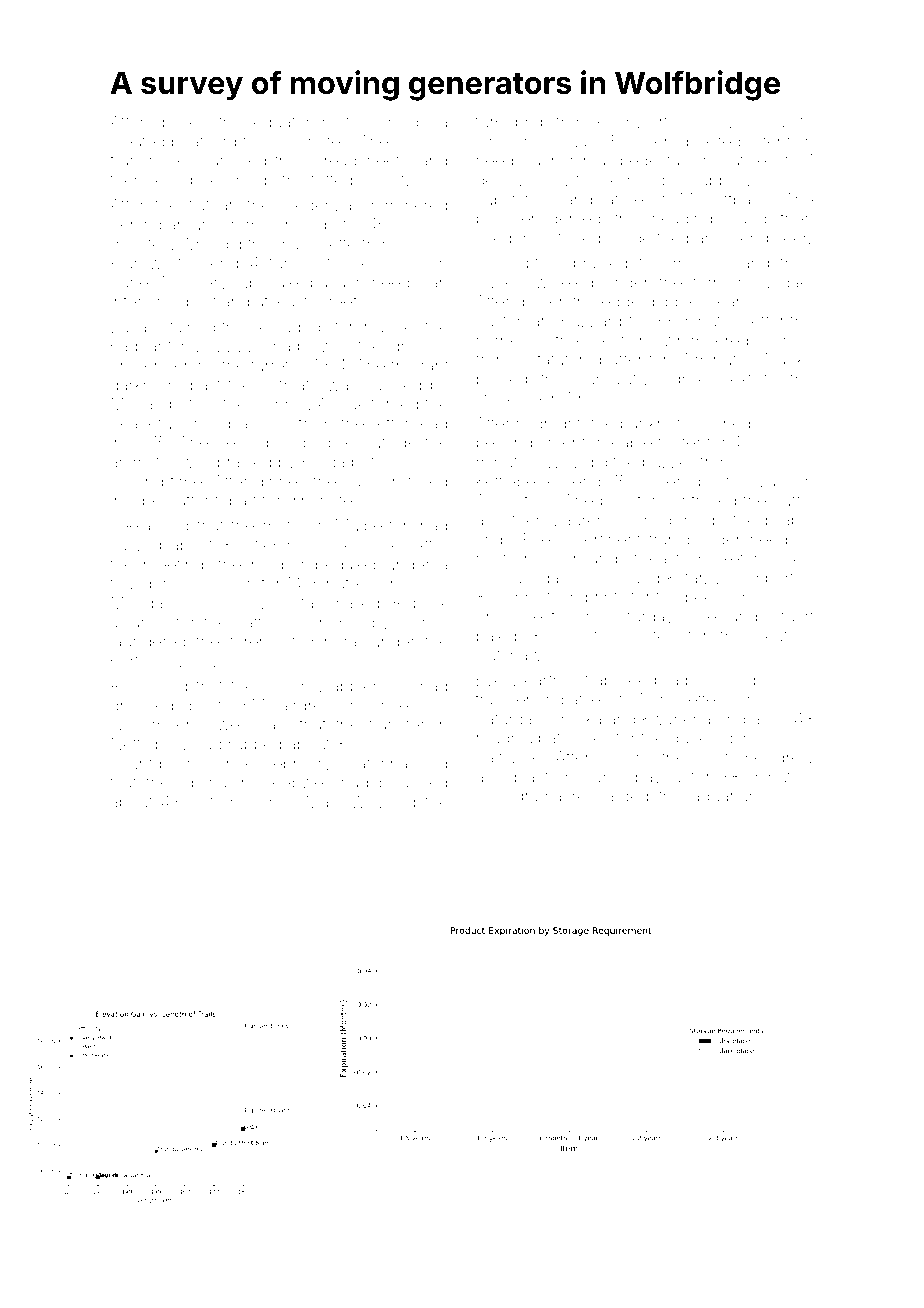 The image size is (924, 1308). Describe the element at coordinates (316, 205) in the screenshot. I see `credenza` at that location.
